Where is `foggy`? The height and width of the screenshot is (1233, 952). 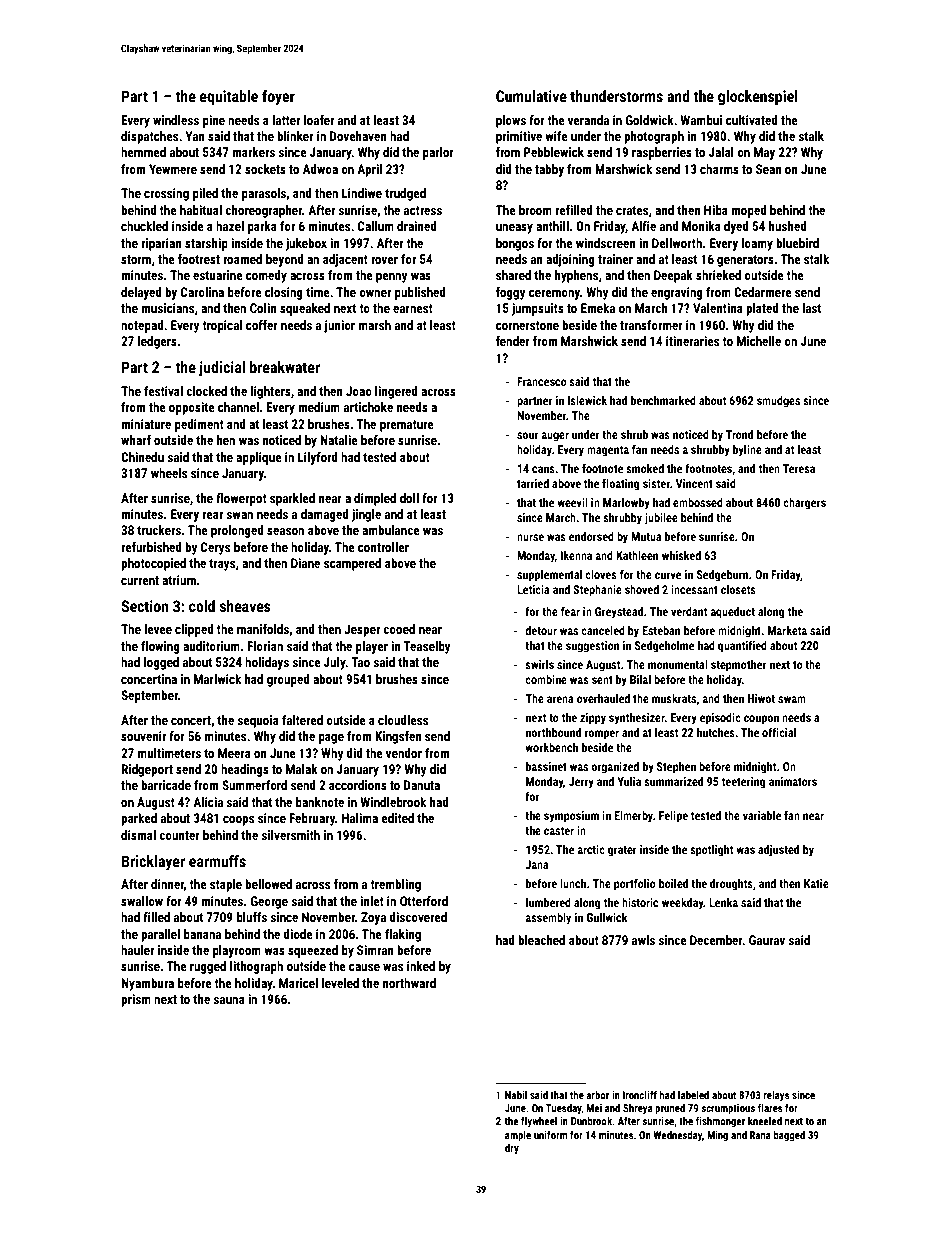 foggy is located at coordinates (511, 293).
